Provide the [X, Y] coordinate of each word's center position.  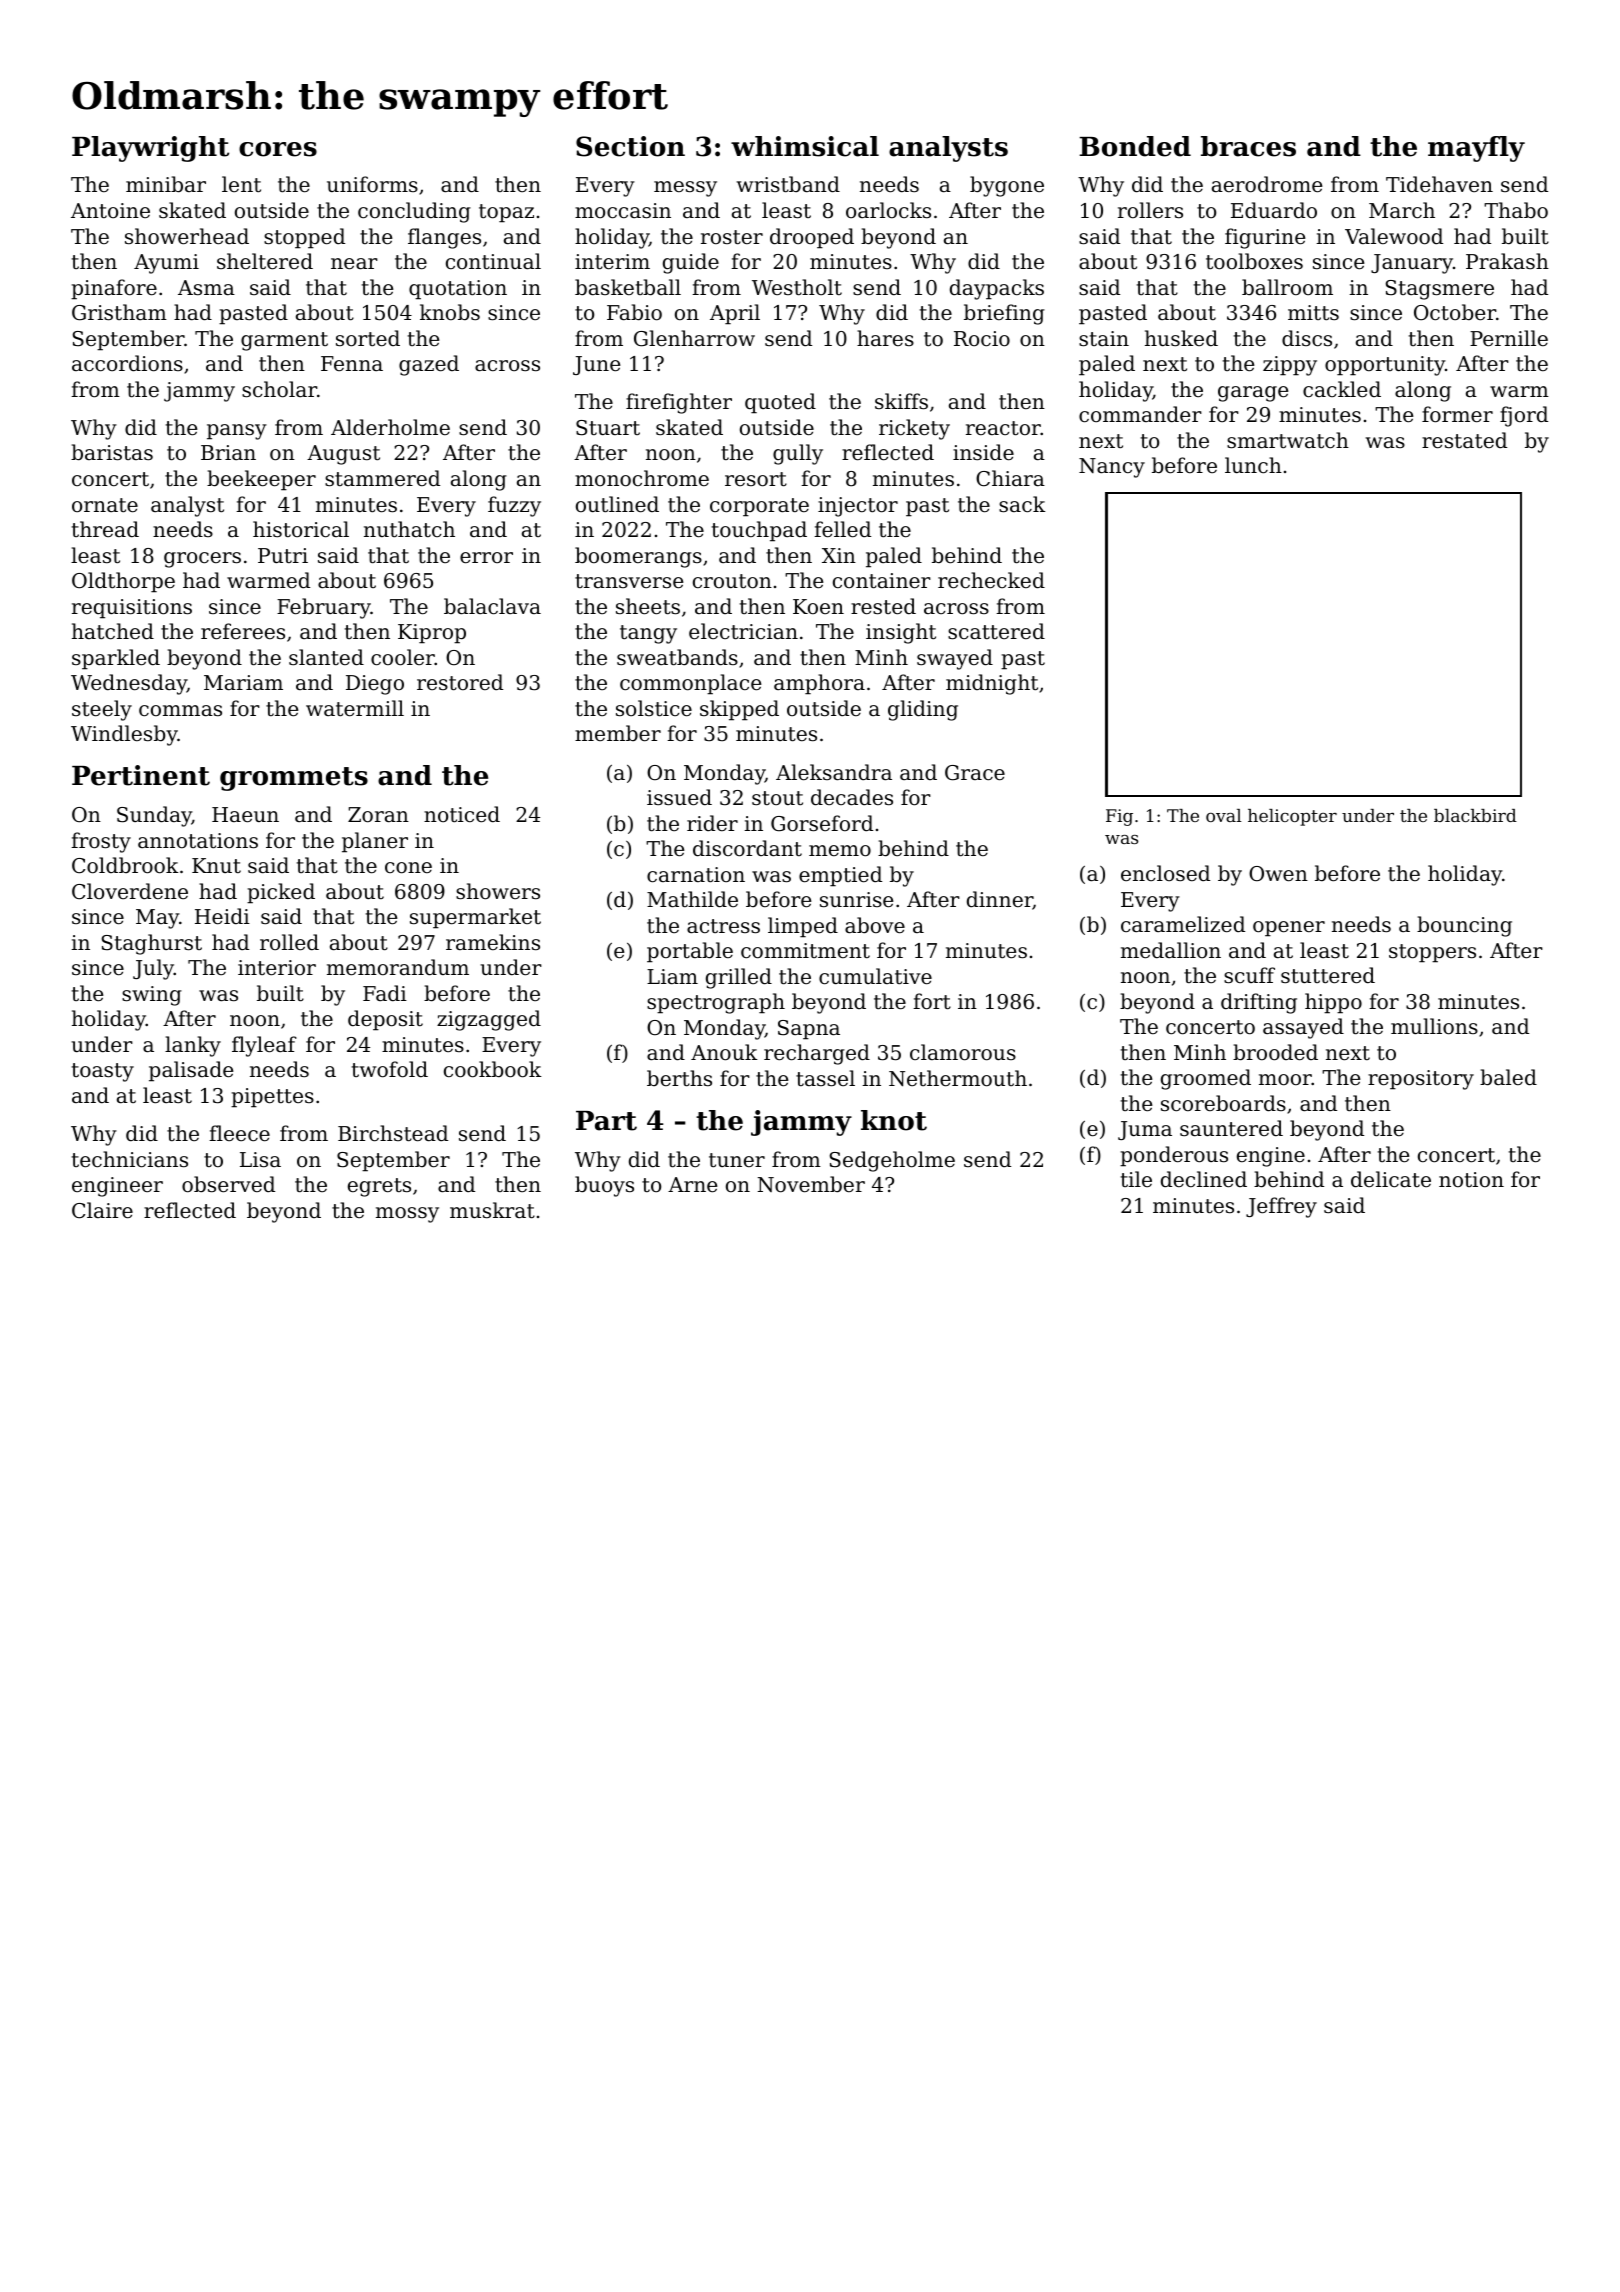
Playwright [150, 149]
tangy [648, 634]
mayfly [1476, 149]
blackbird [1475, 815]
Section [630, 146]
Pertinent [141, 775]
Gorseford [822, 823]
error [486, 558]
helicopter [1292, 817]
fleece [239, 1133]
